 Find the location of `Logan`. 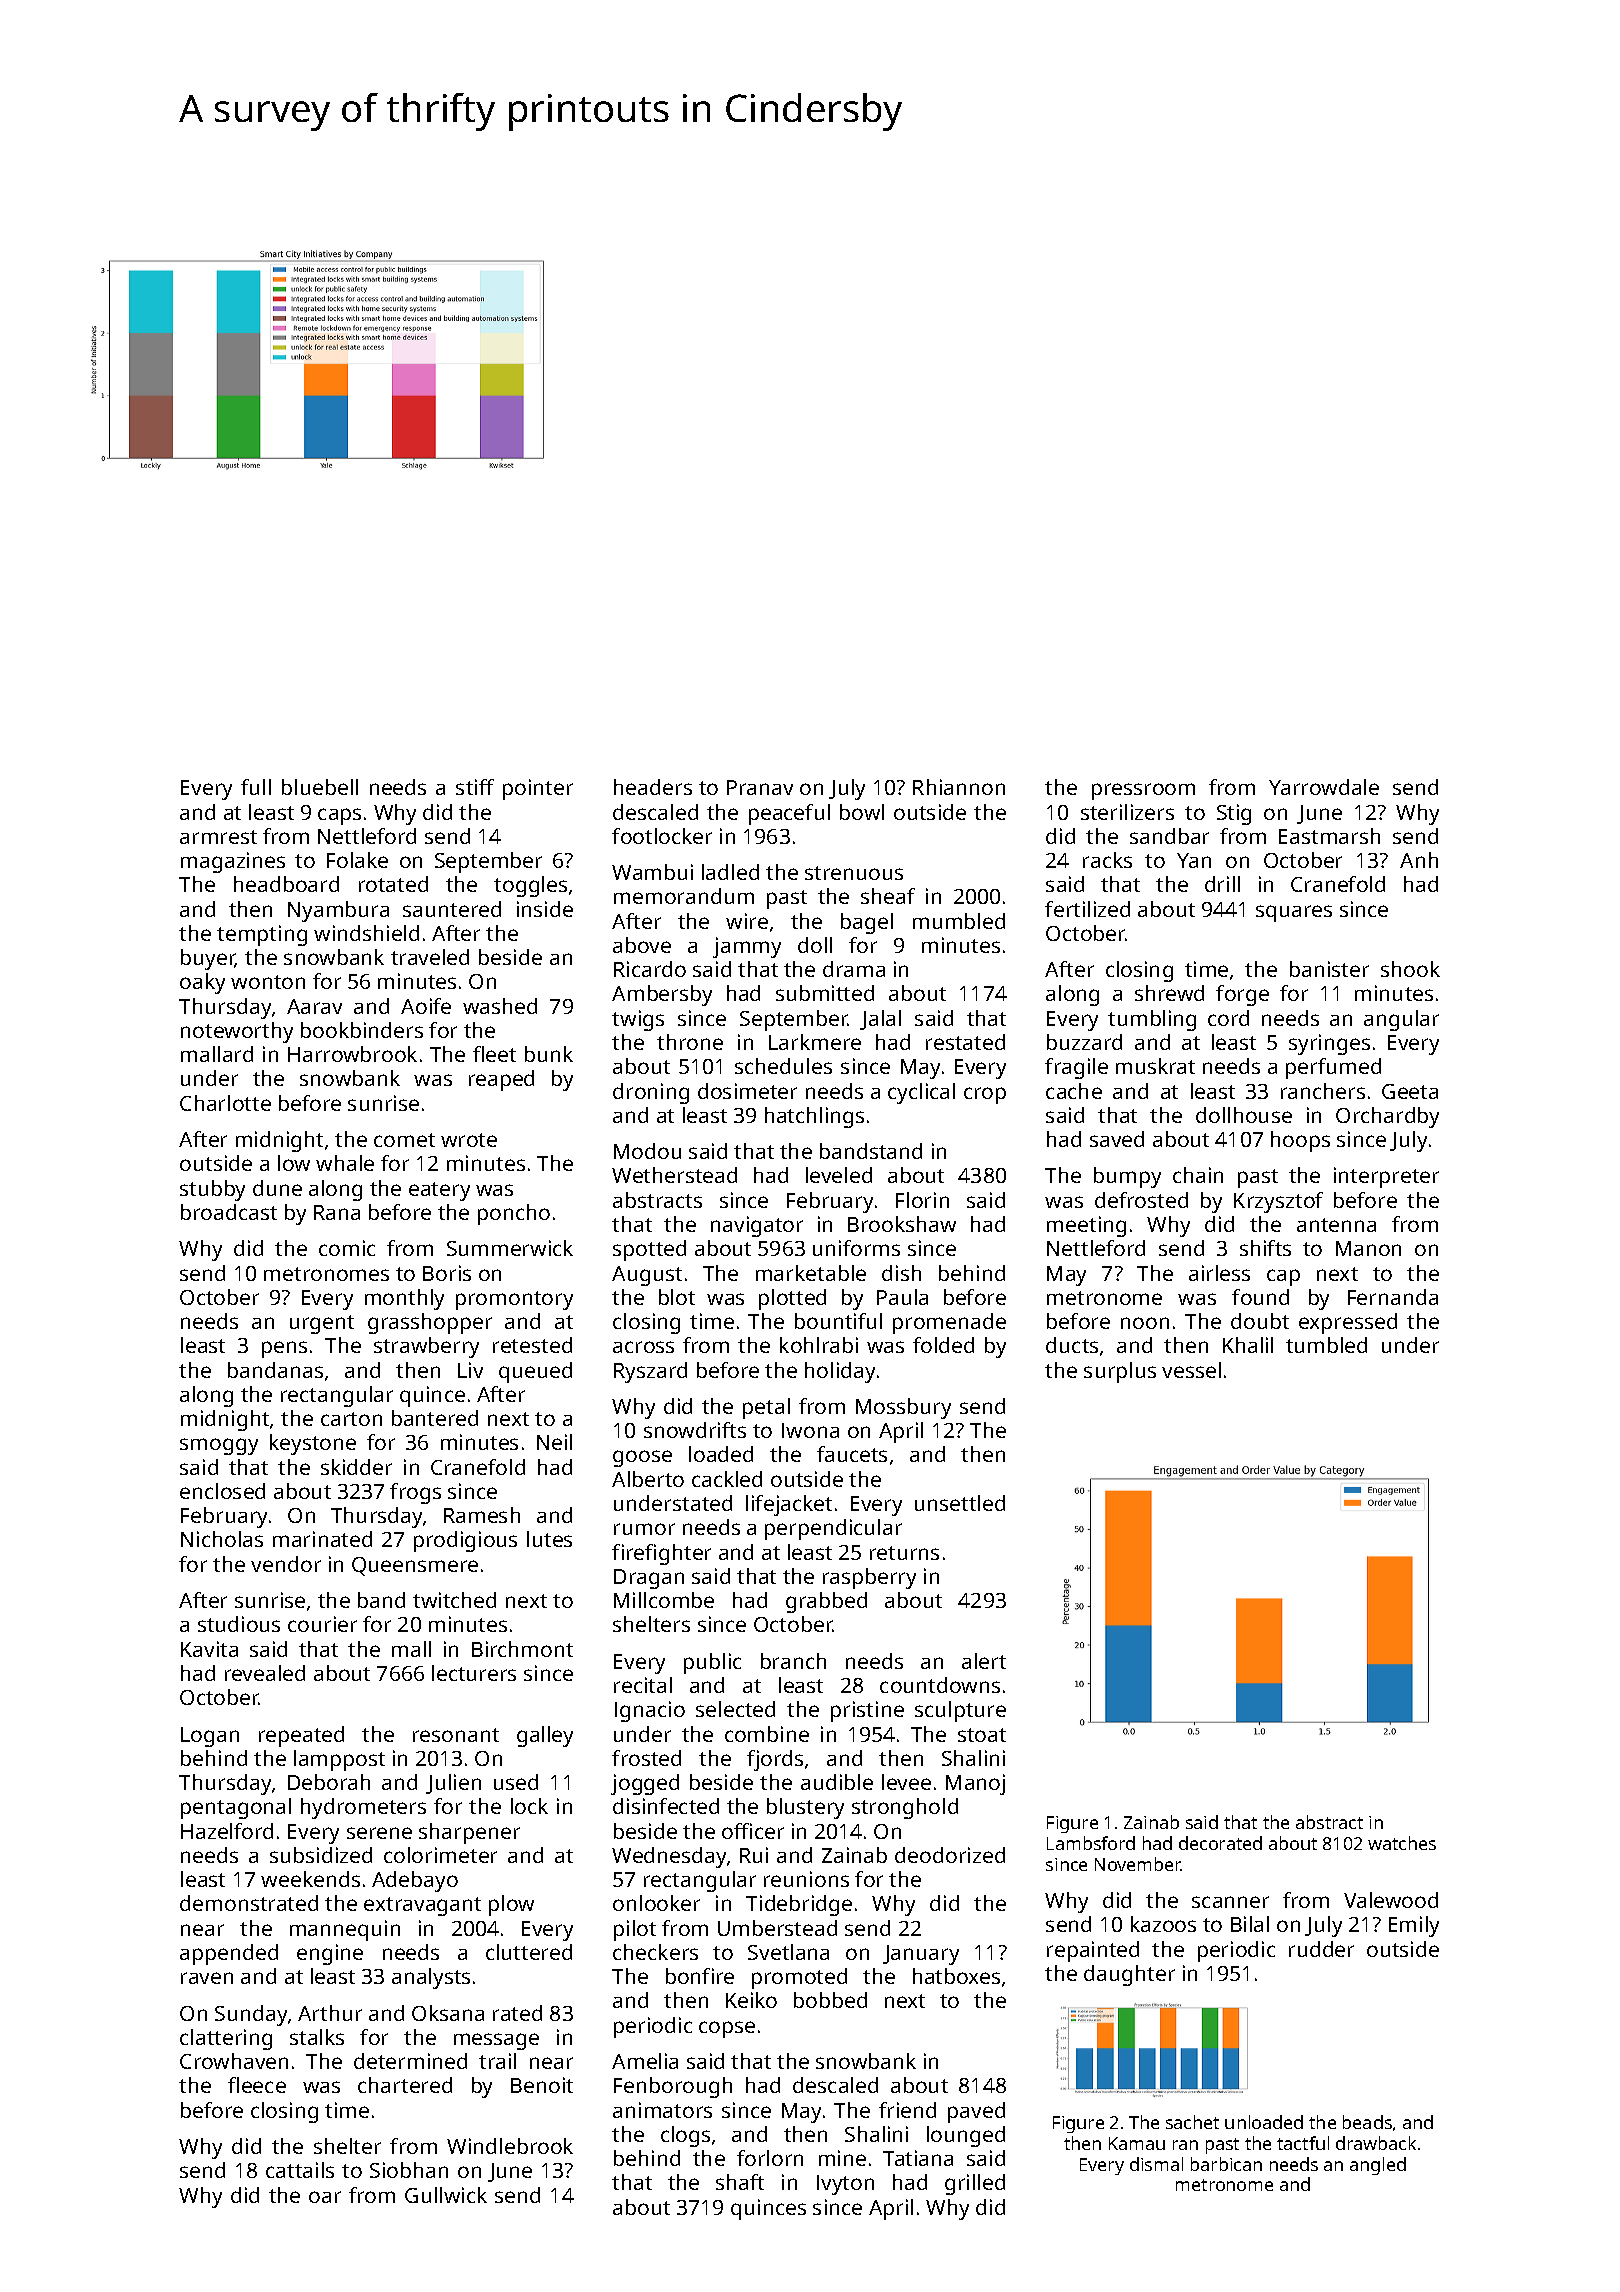

Logan is located at coordinates (210, 1737).
